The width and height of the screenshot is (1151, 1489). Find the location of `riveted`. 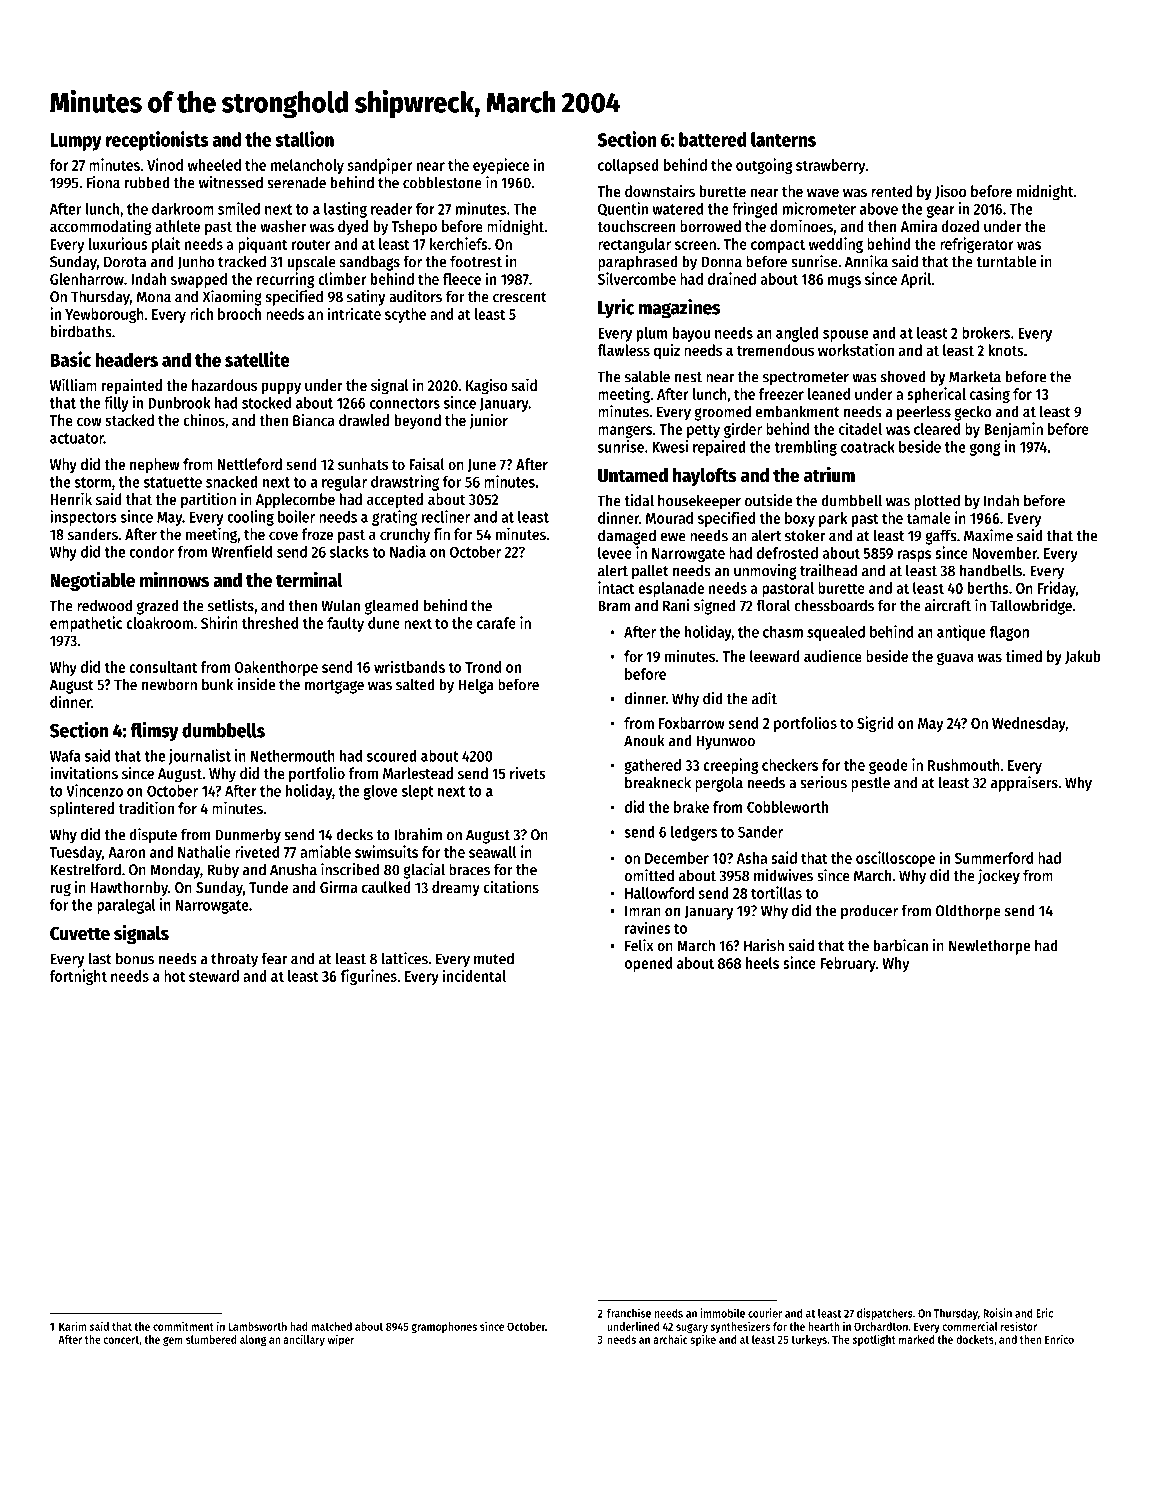

riveted is located at coordinates (257, 851).
